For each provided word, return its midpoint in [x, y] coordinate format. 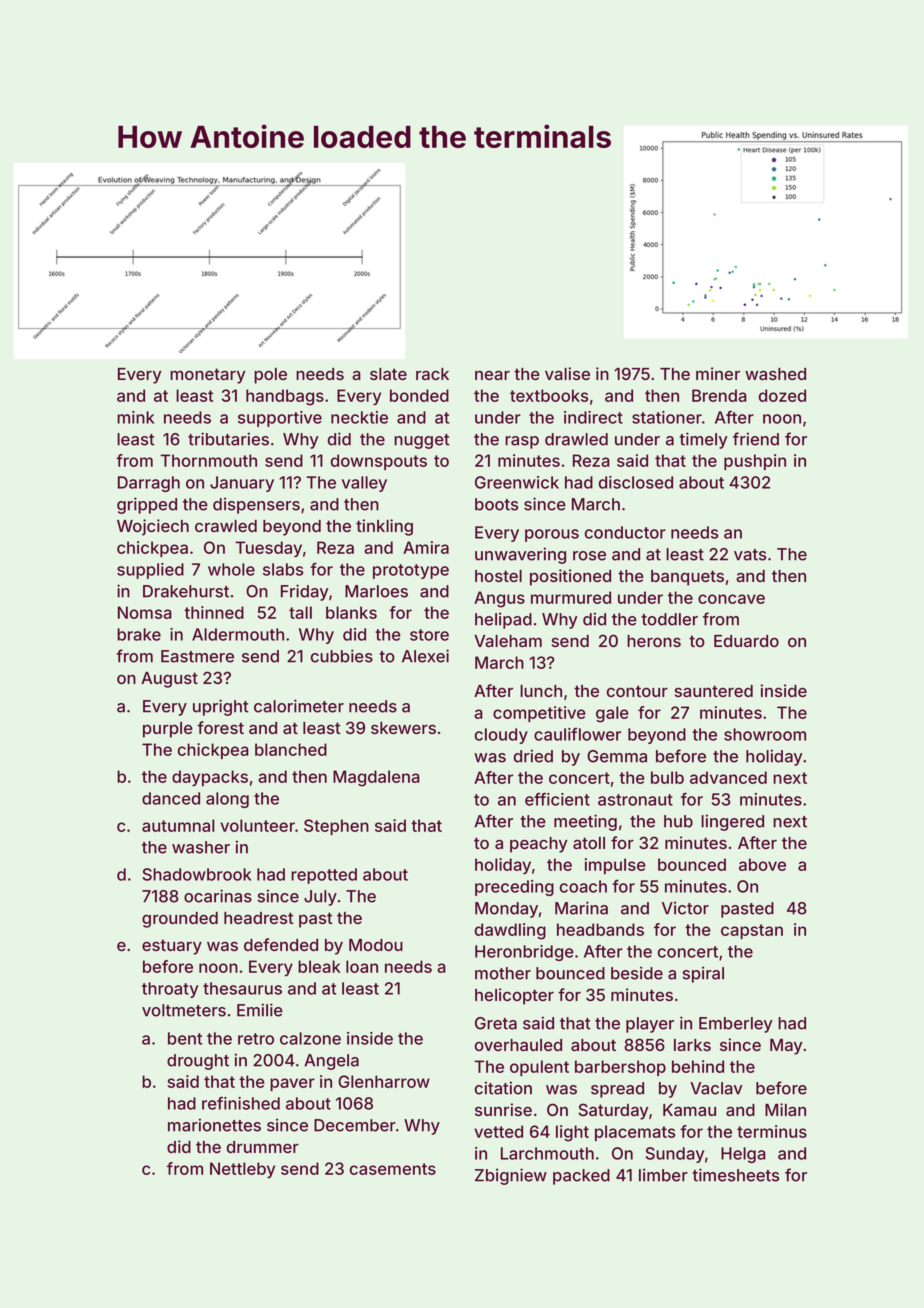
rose [589, 556]
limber [663, 1175]
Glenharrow [384, 1081]
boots [496, 504]
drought [198, 1062]
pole [270, 376]
